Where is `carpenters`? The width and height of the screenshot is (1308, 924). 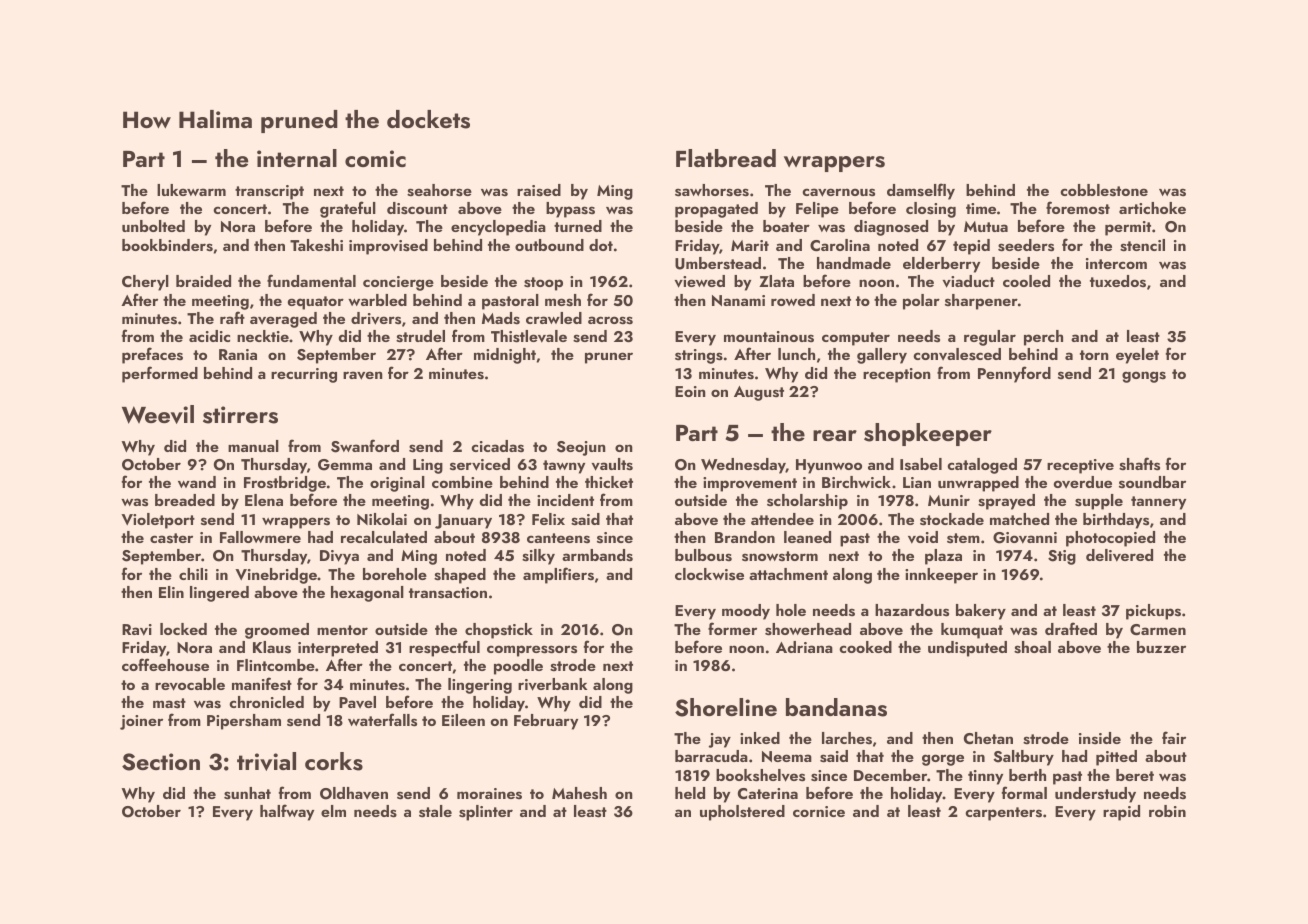
carpenters is located at coordinates (1003, 814).
